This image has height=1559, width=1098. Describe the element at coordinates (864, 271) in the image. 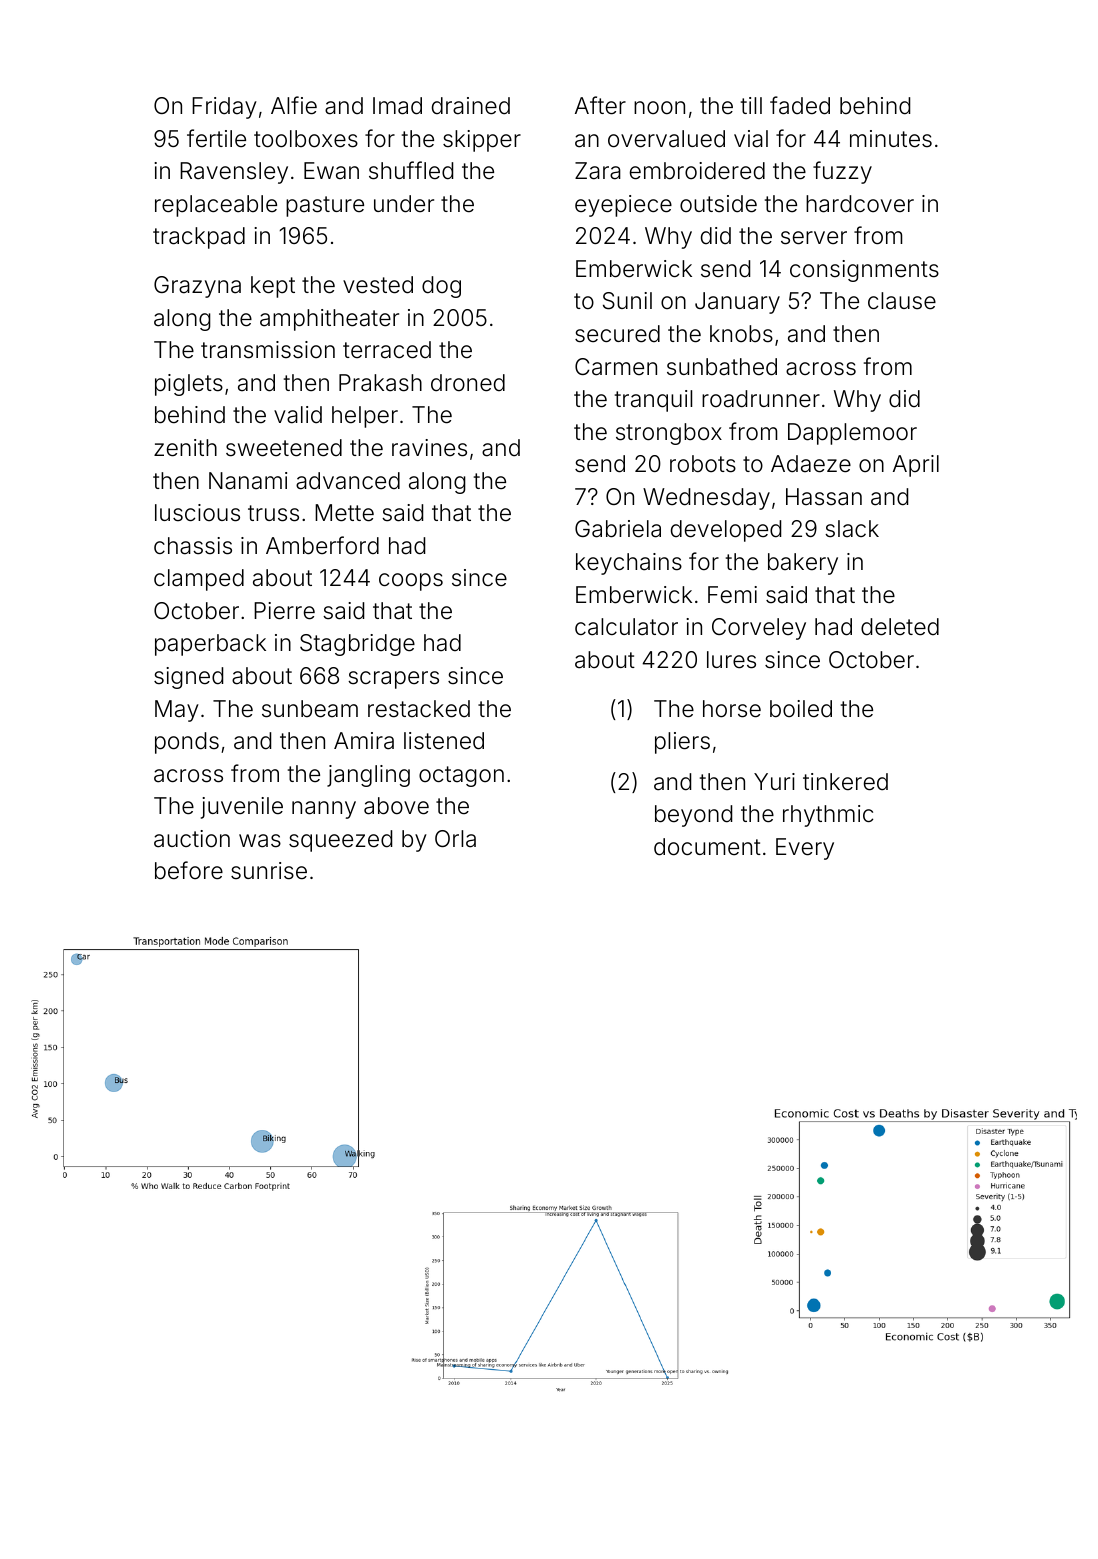

I see `consignments` at that location.
